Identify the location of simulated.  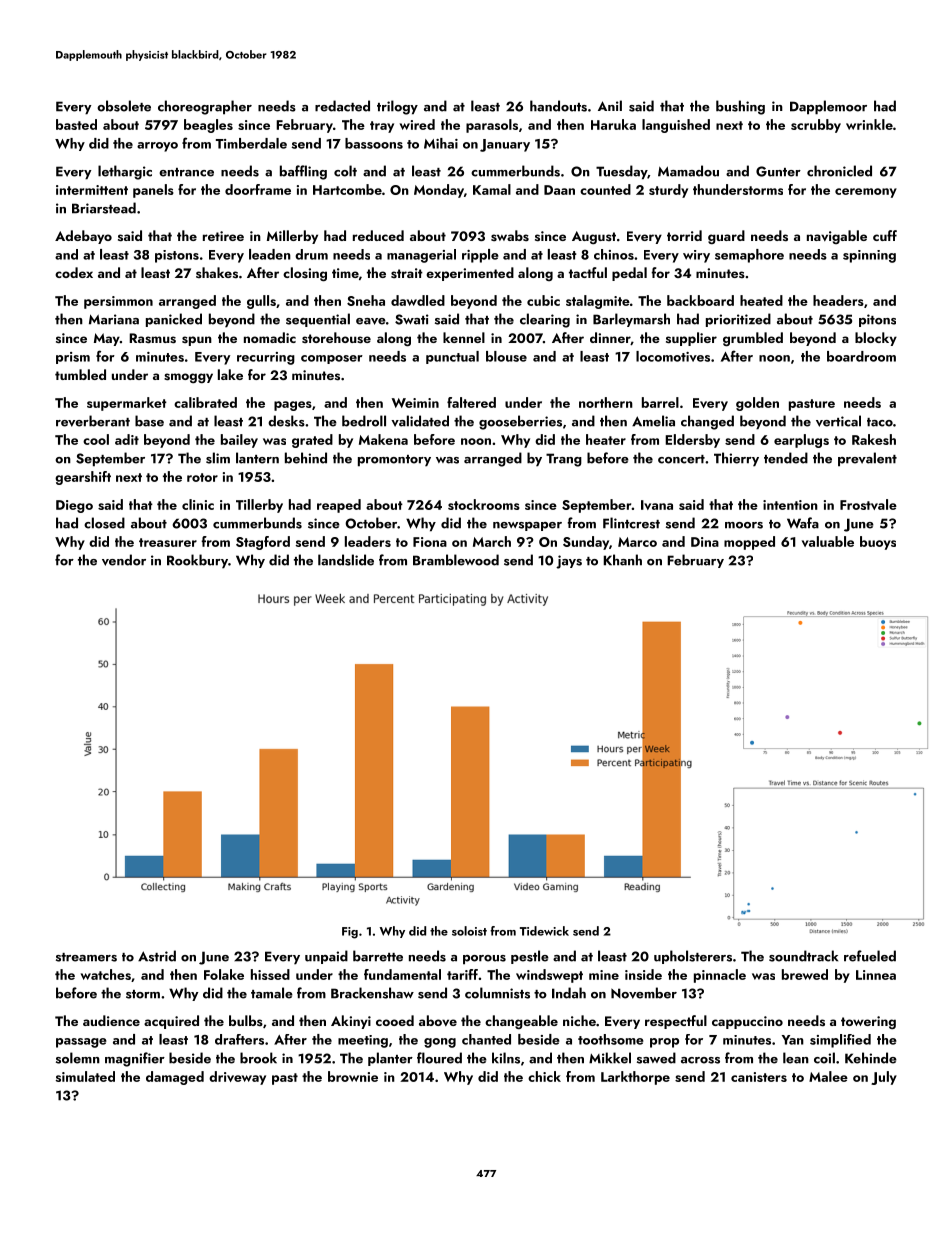
(85, 1076).
